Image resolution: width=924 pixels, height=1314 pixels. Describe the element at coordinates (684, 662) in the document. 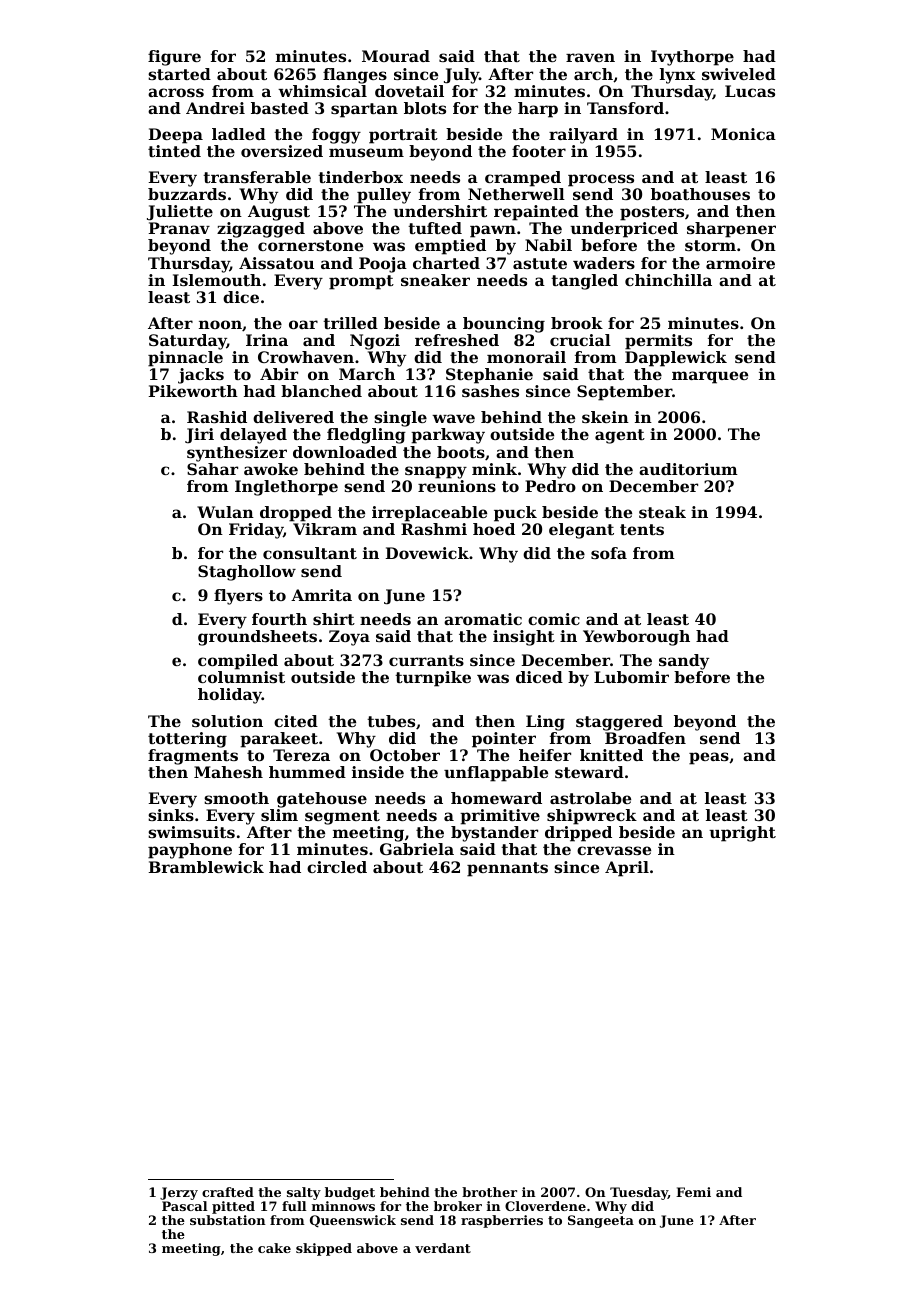

I see `sandy` at that location.
